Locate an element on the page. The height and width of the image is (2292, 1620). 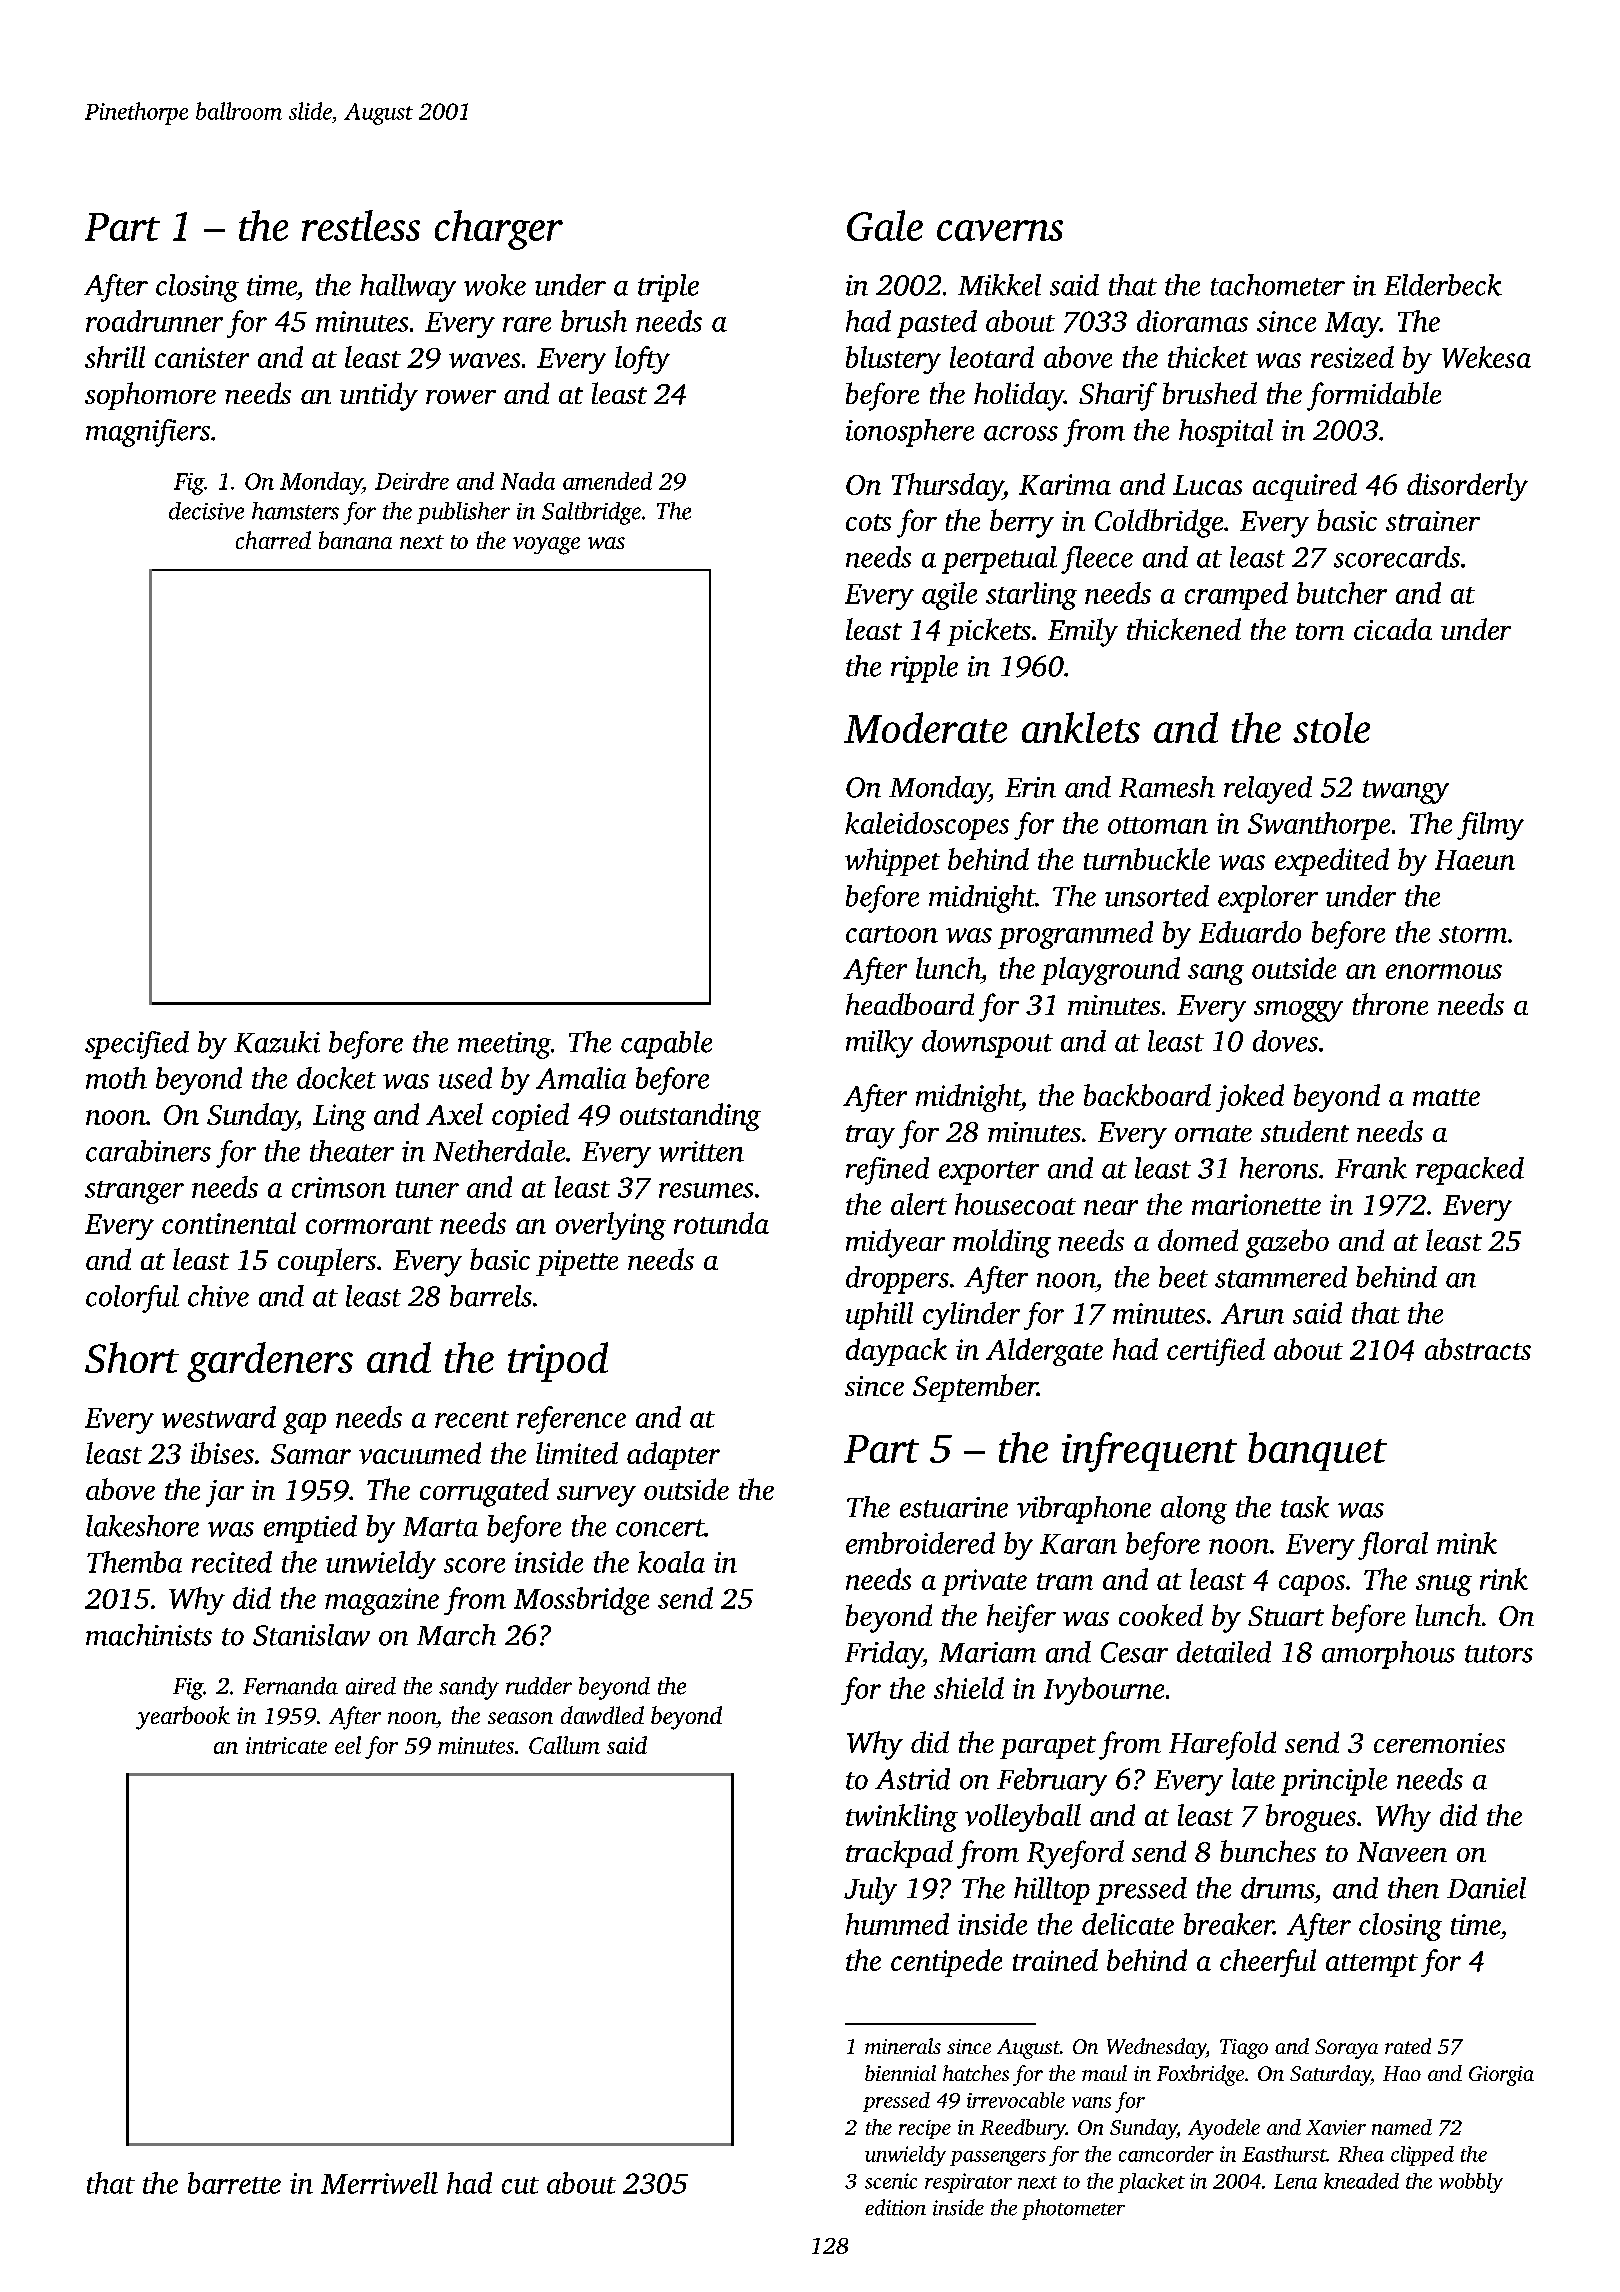
repacked is located at coordinates (1470, 1171).
